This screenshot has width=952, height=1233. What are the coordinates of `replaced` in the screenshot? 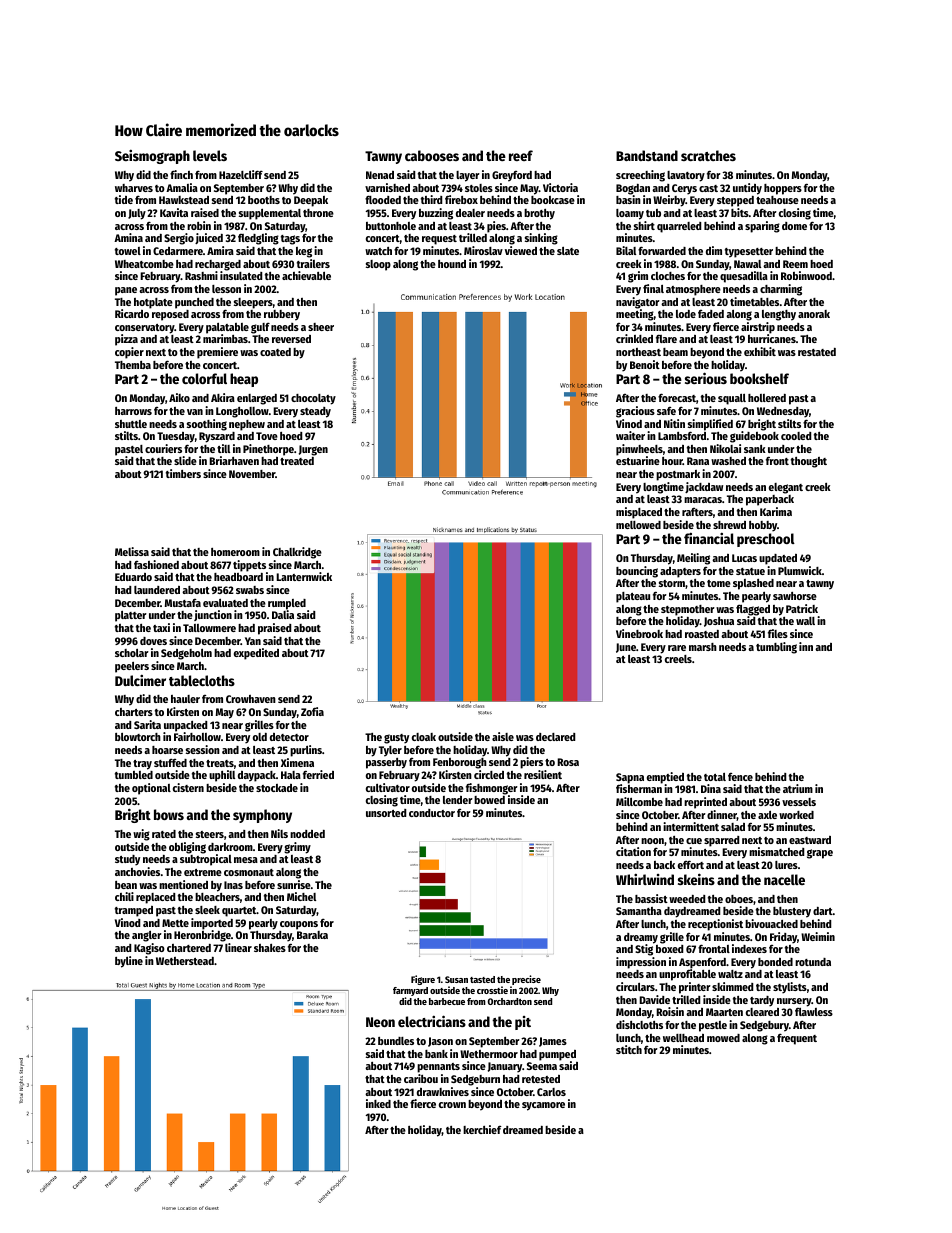 It's located at (155, 898).
